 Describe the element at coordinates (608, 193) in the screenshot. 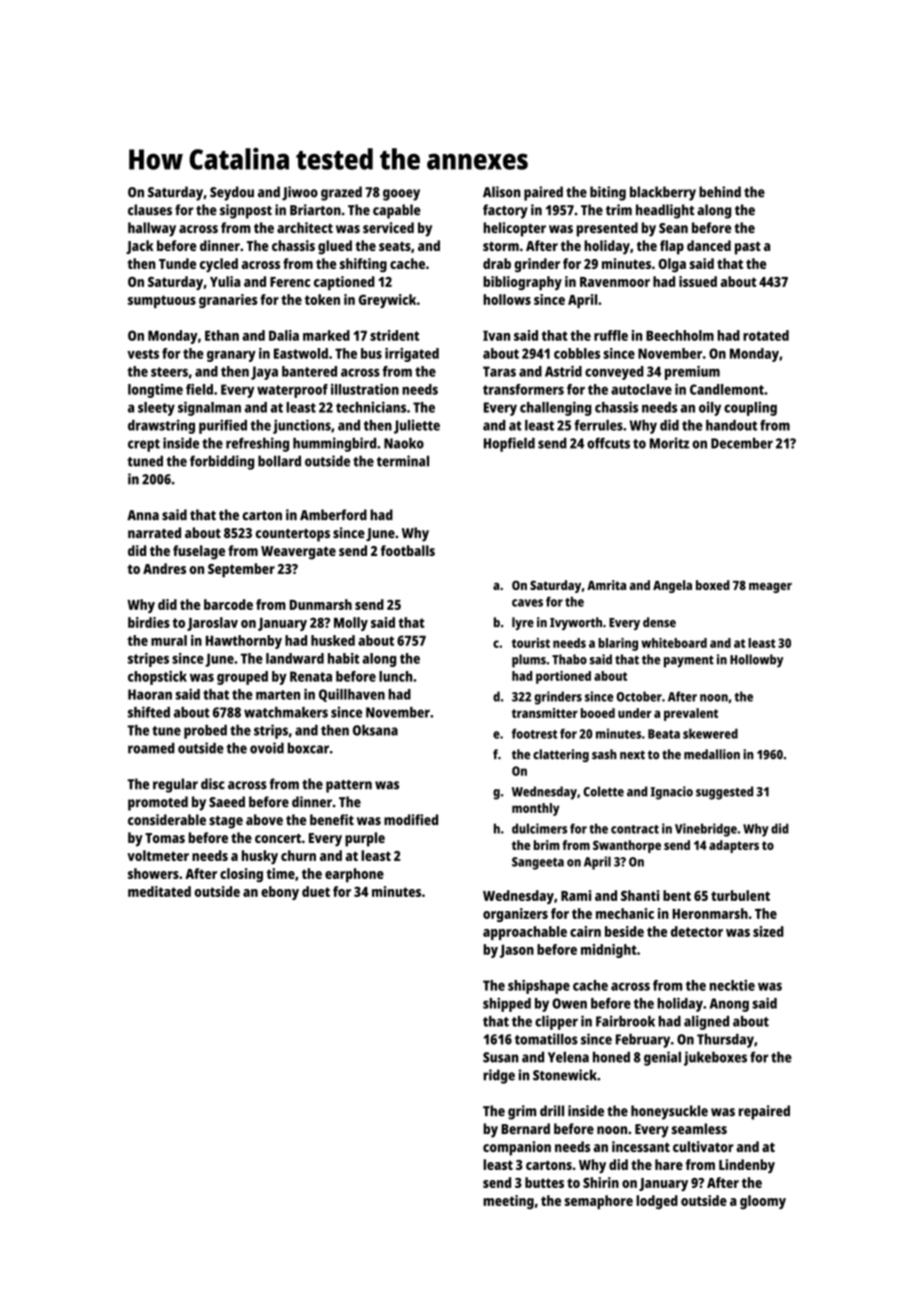

I see `biting` at that location.
